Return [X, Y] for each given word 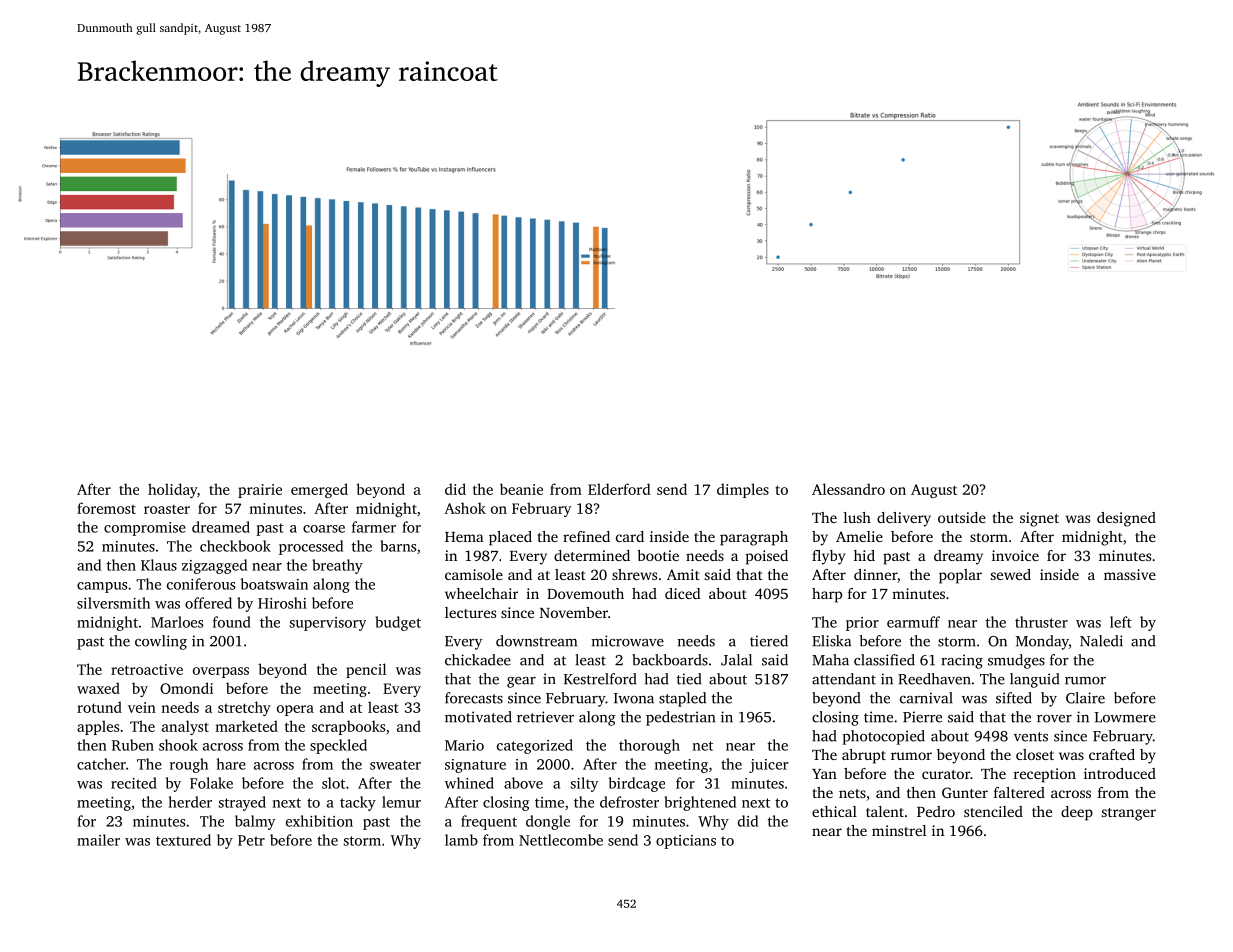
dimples [743, 490]
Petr [251, 840]
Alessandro [848, 489]
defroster [629, 802]
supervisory [328, 624]
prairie [260, 491]
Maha [830, 660]
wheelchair [481, 593]
